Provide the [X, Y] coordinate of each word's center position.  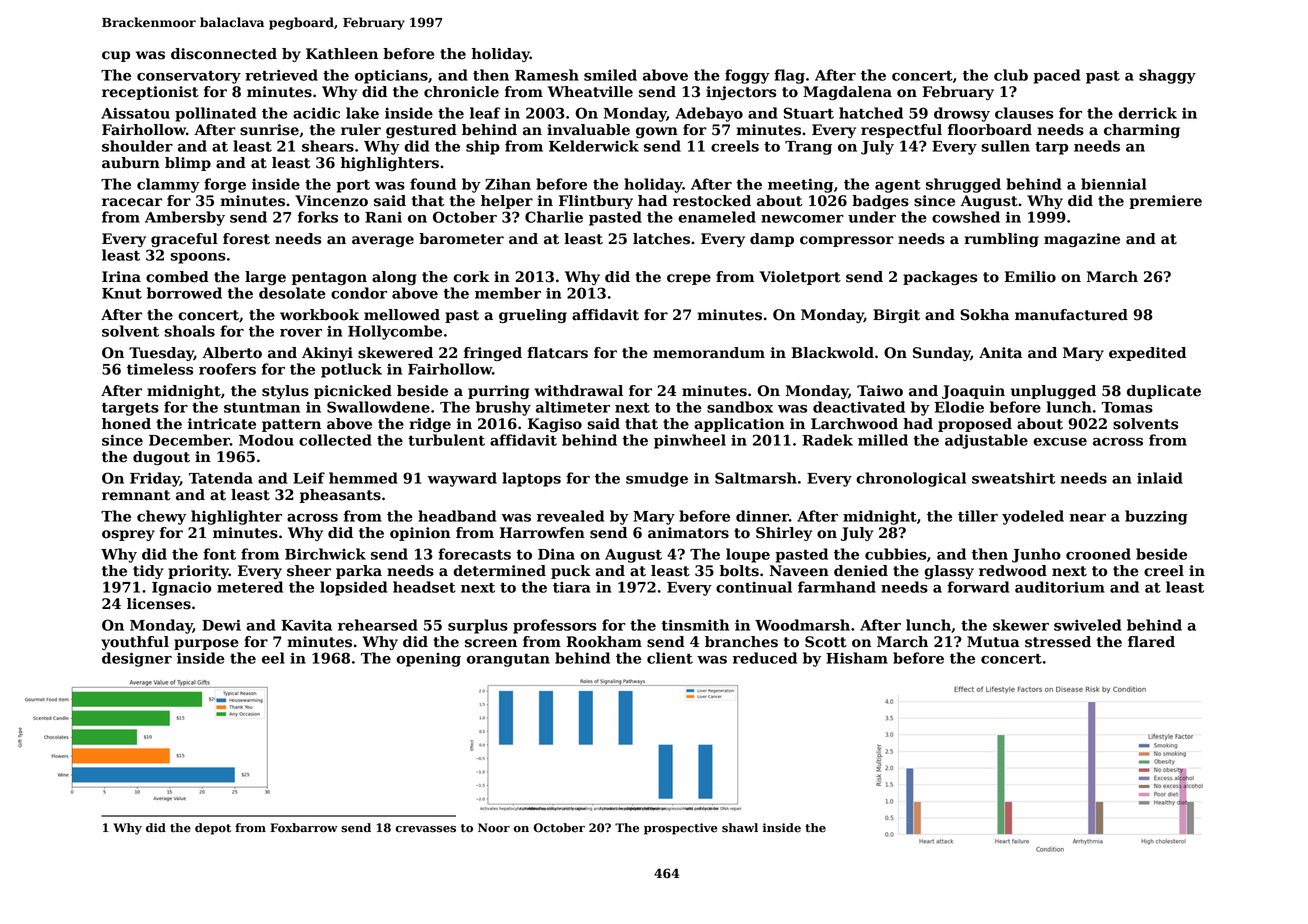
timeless [160, 369]
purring [498, 392]
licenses [159, 604]
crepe [689, 279]
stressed [1058, 642]
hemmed [363, 478]
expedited [1147, 354]
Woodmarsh [802, 625]
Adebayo [709, 114]
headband [457, 516]
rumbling [1001, 240]
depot [213, 829]
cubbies [895, 554]
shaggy [1167, 76]
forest [246, 239]
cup [116, 56]
